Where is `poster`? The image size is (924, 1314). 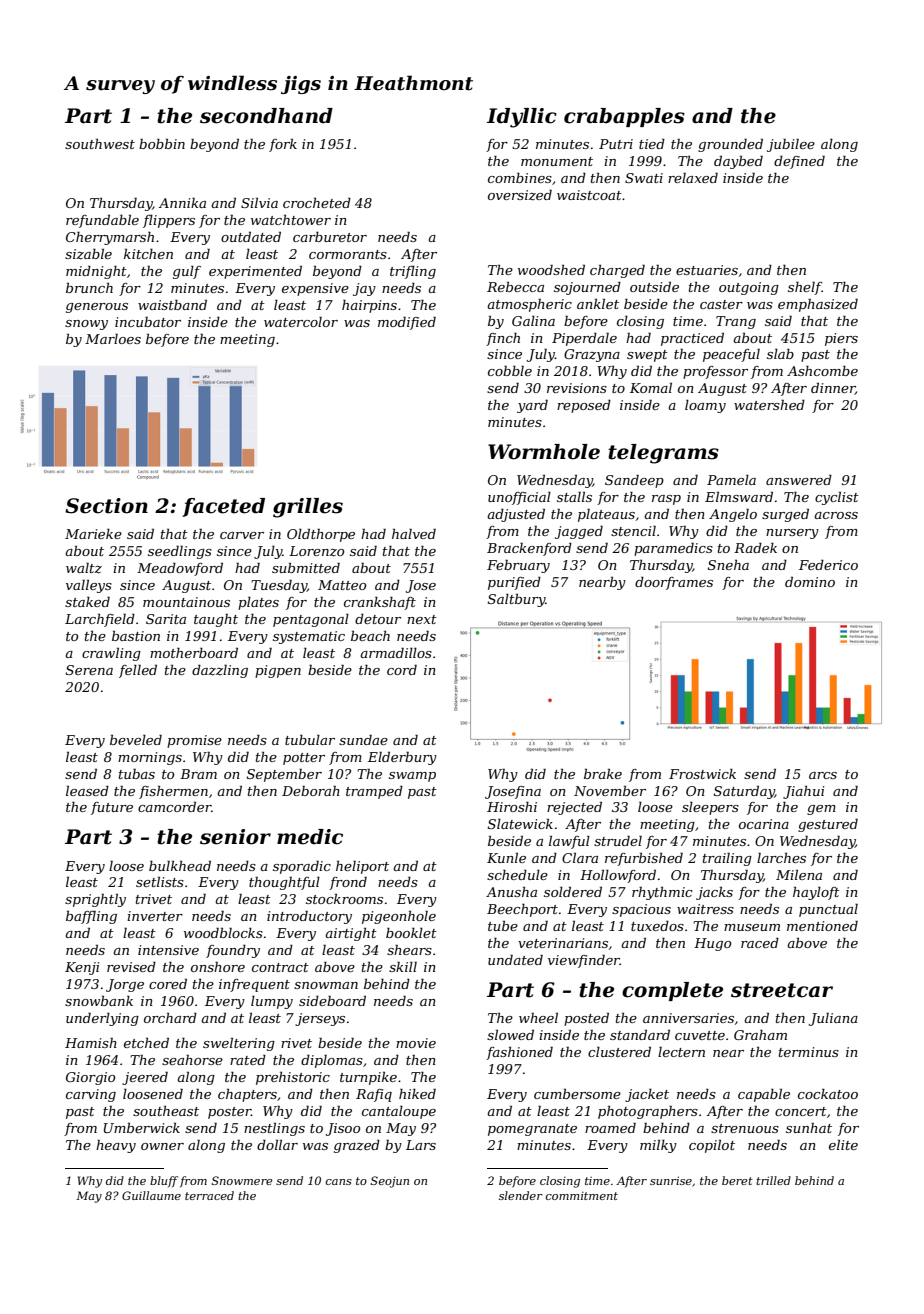 poster is located at coordinates (229, 1113).
